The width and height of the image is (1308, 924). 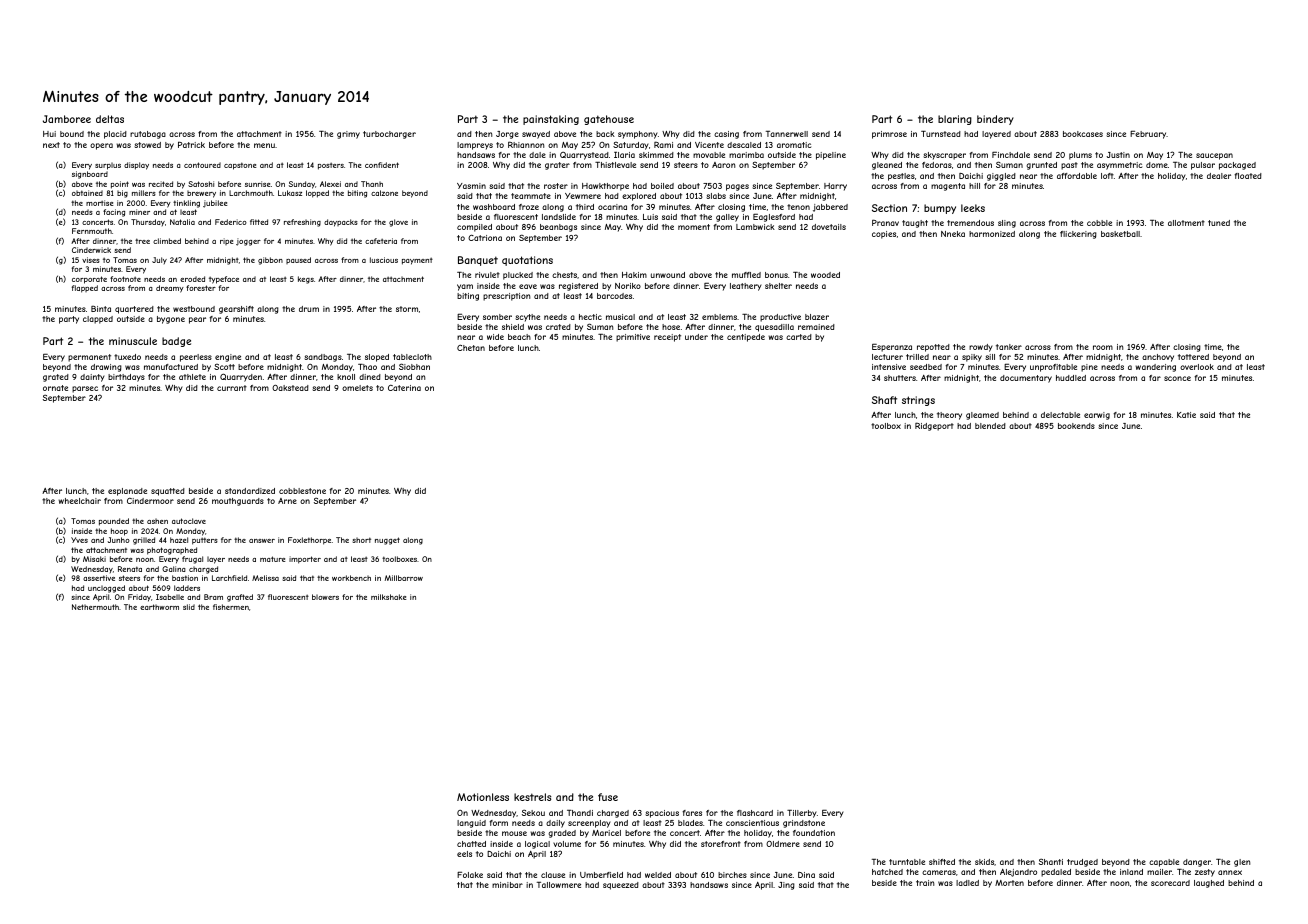 I want to click on Katie, so click(x=1186, y=415).
